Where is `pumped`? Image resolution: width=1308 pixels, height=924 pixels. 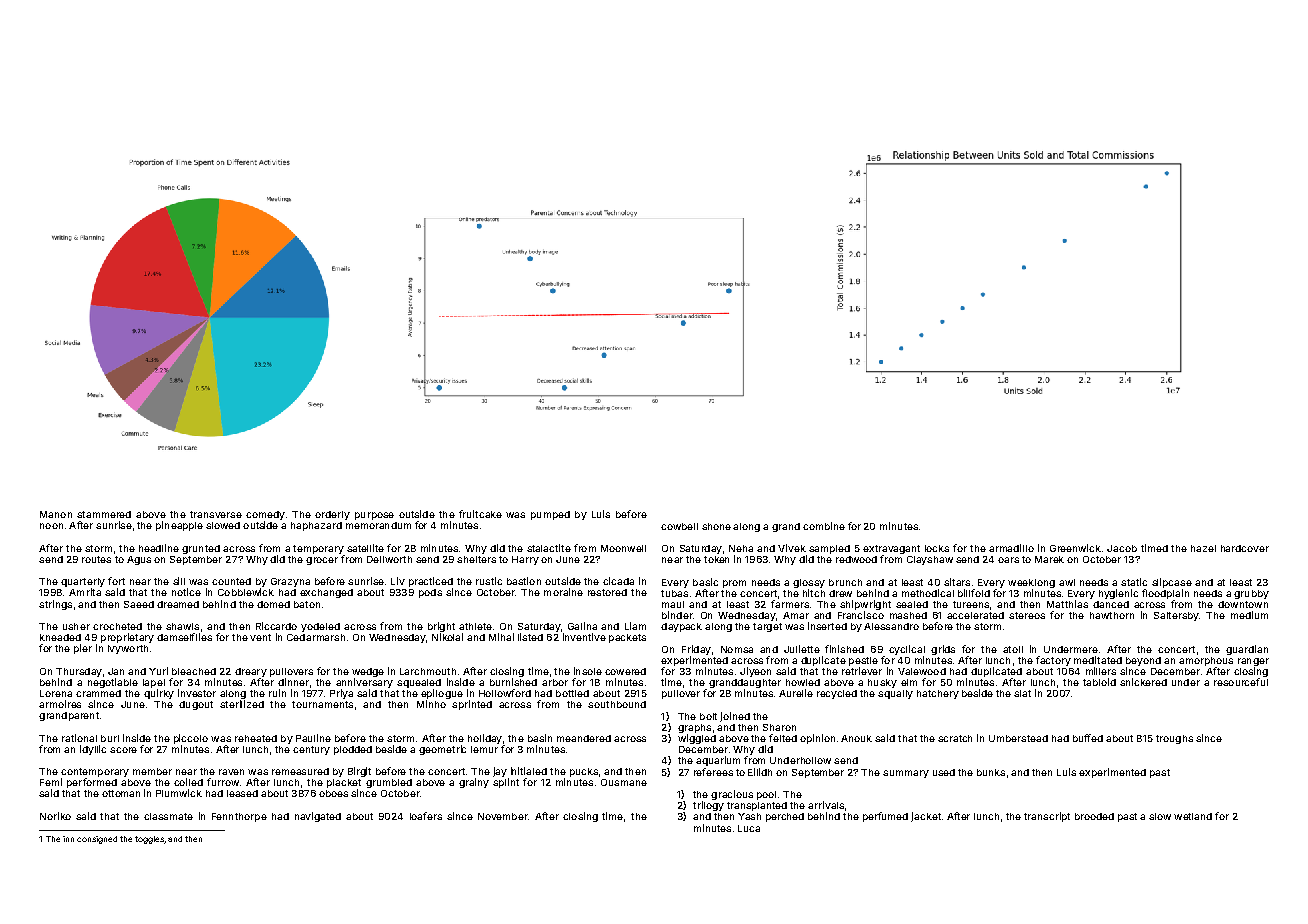 pumped is located at coordinates (550, 515).
